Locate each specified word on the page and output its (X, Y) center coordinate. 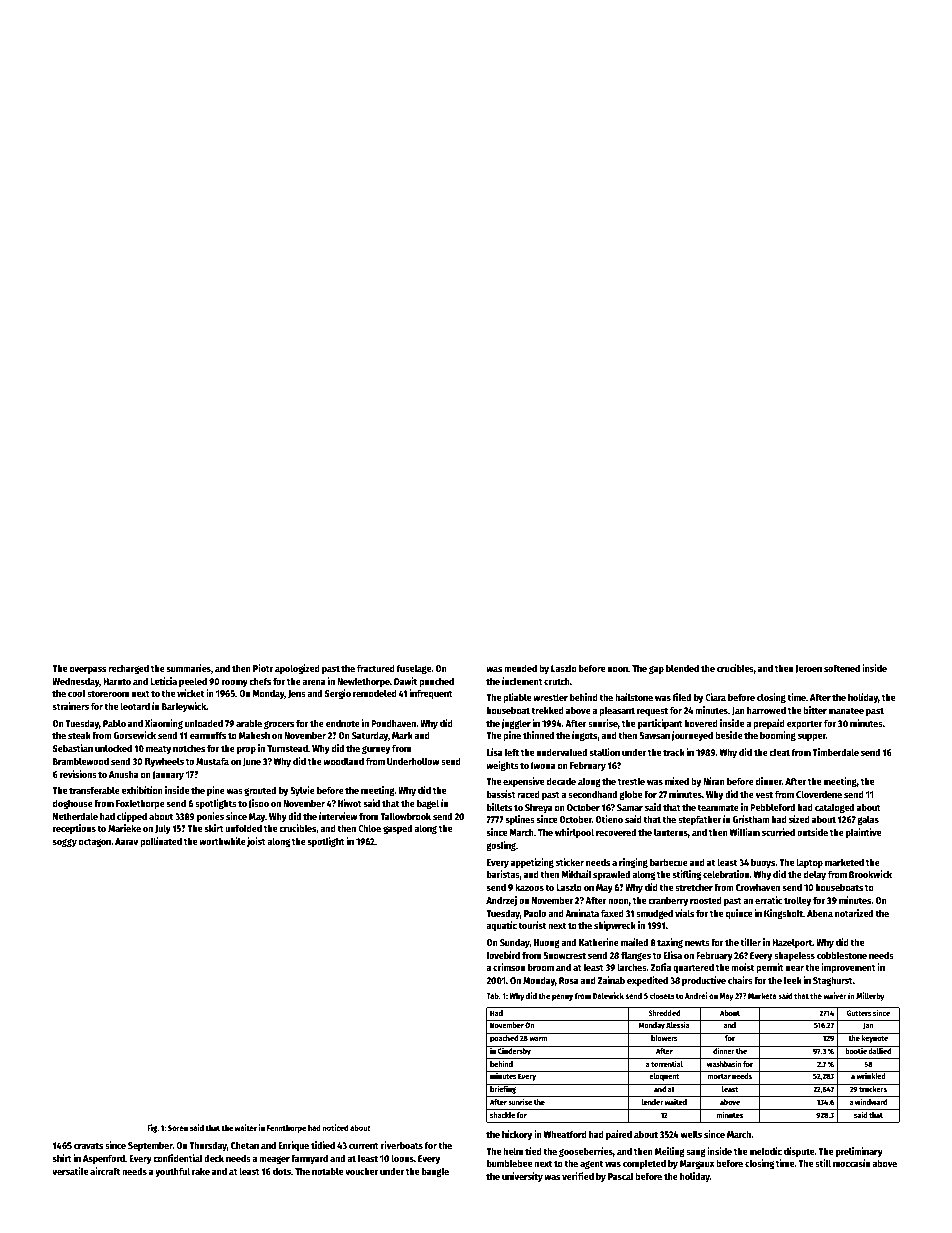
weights (502, 766)
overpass (88, 670)
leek (793, 980)
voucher (361, 1171)
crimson (509, 967)
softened (842, 668)
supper (812, 737)
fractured (376, 668)
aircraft (105, 1171)
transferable (94, 790)
